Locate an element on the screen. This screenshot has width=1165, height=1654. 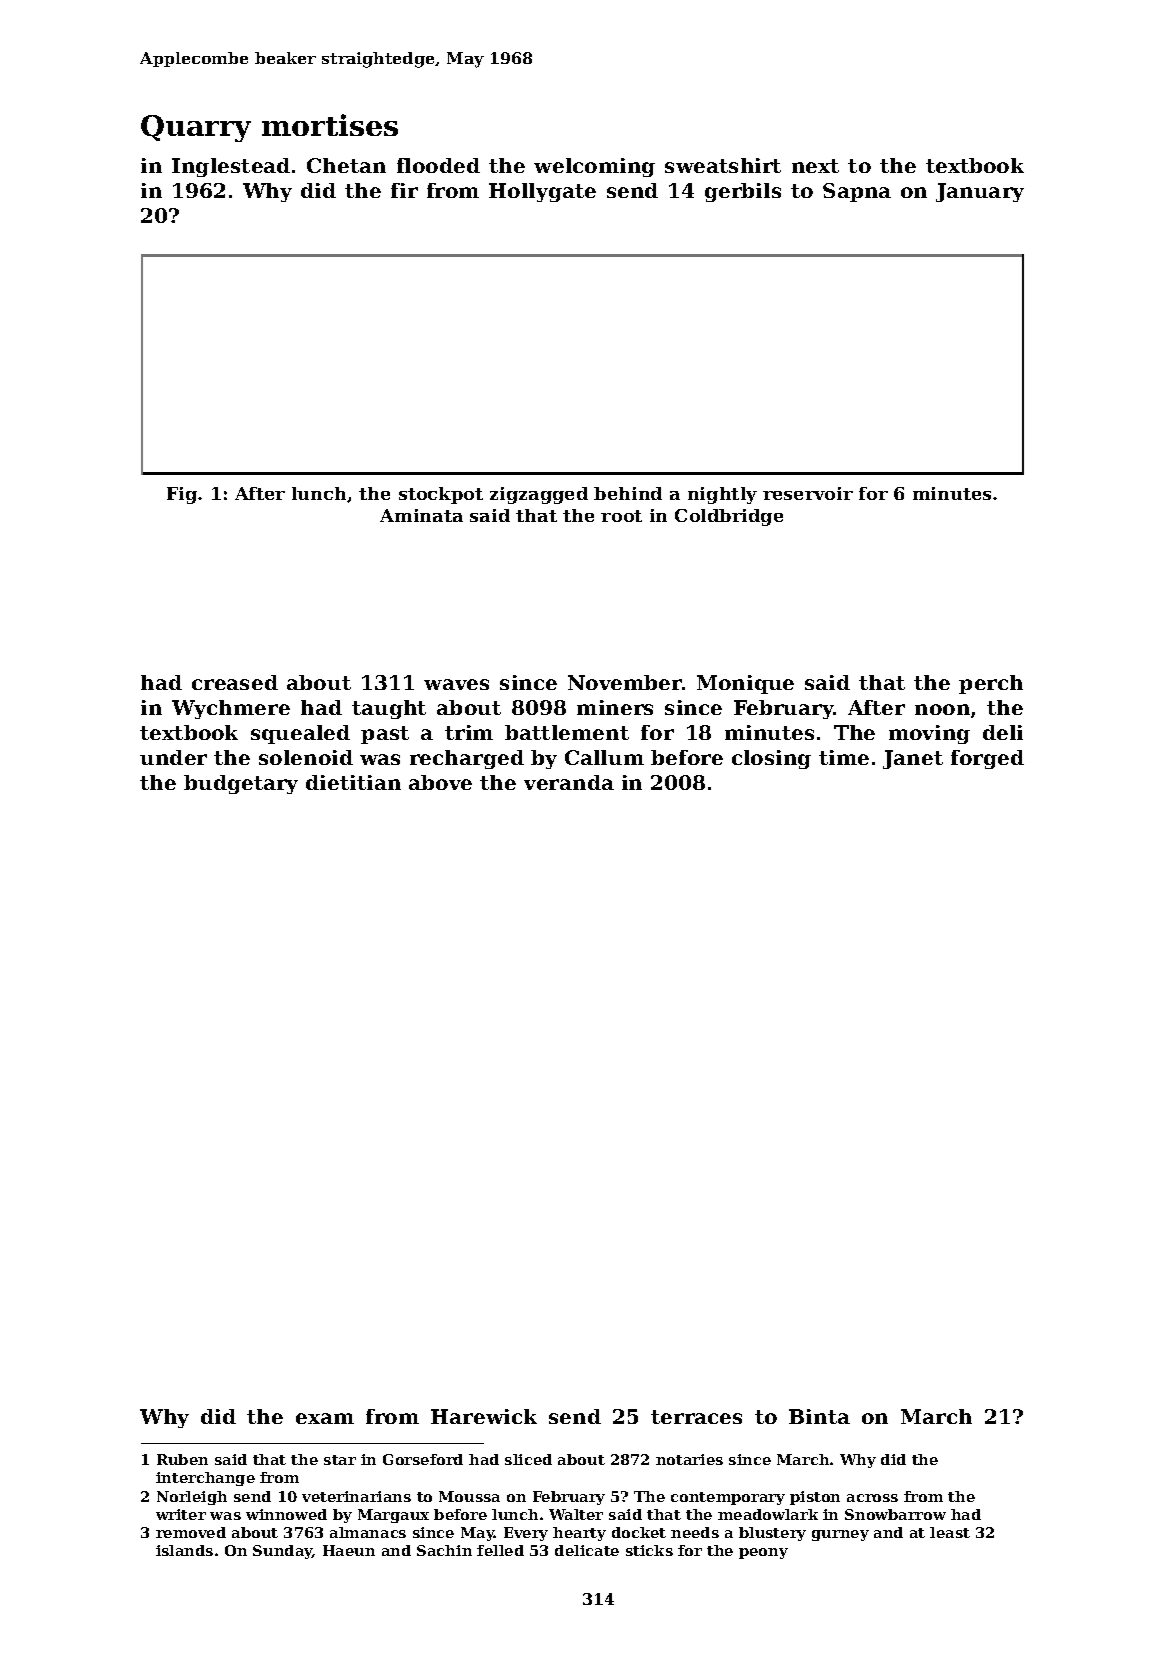
gerbils is located at coordinates (743, 192).
